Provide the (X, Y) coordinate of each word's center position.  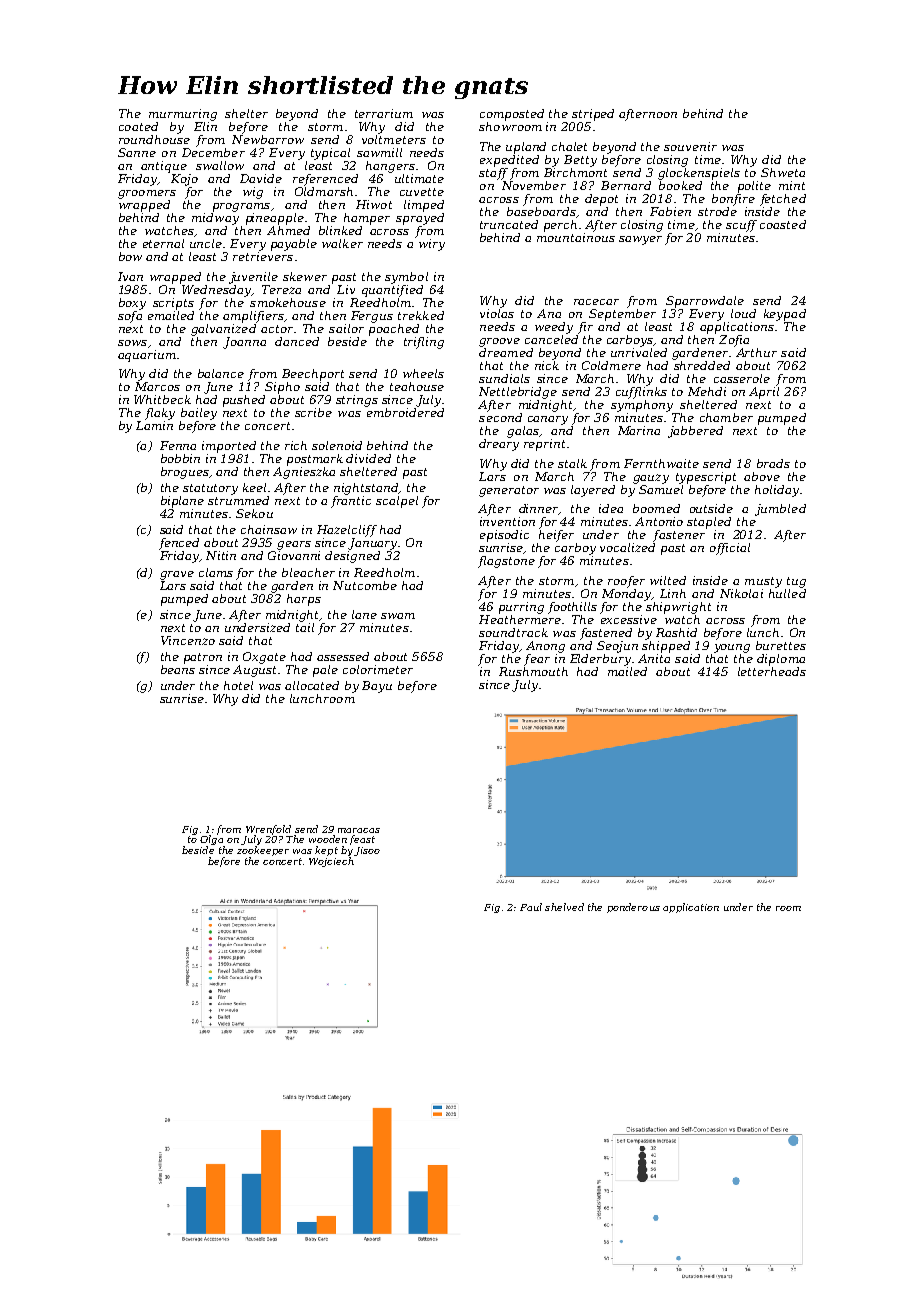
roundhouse (154, 139)
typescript (706, 478)
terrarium (384, 113)
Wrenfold (268, 830)
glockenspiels (699, 174)
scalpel (397, 502)
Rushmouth (533, 671)
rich (296, 445)
